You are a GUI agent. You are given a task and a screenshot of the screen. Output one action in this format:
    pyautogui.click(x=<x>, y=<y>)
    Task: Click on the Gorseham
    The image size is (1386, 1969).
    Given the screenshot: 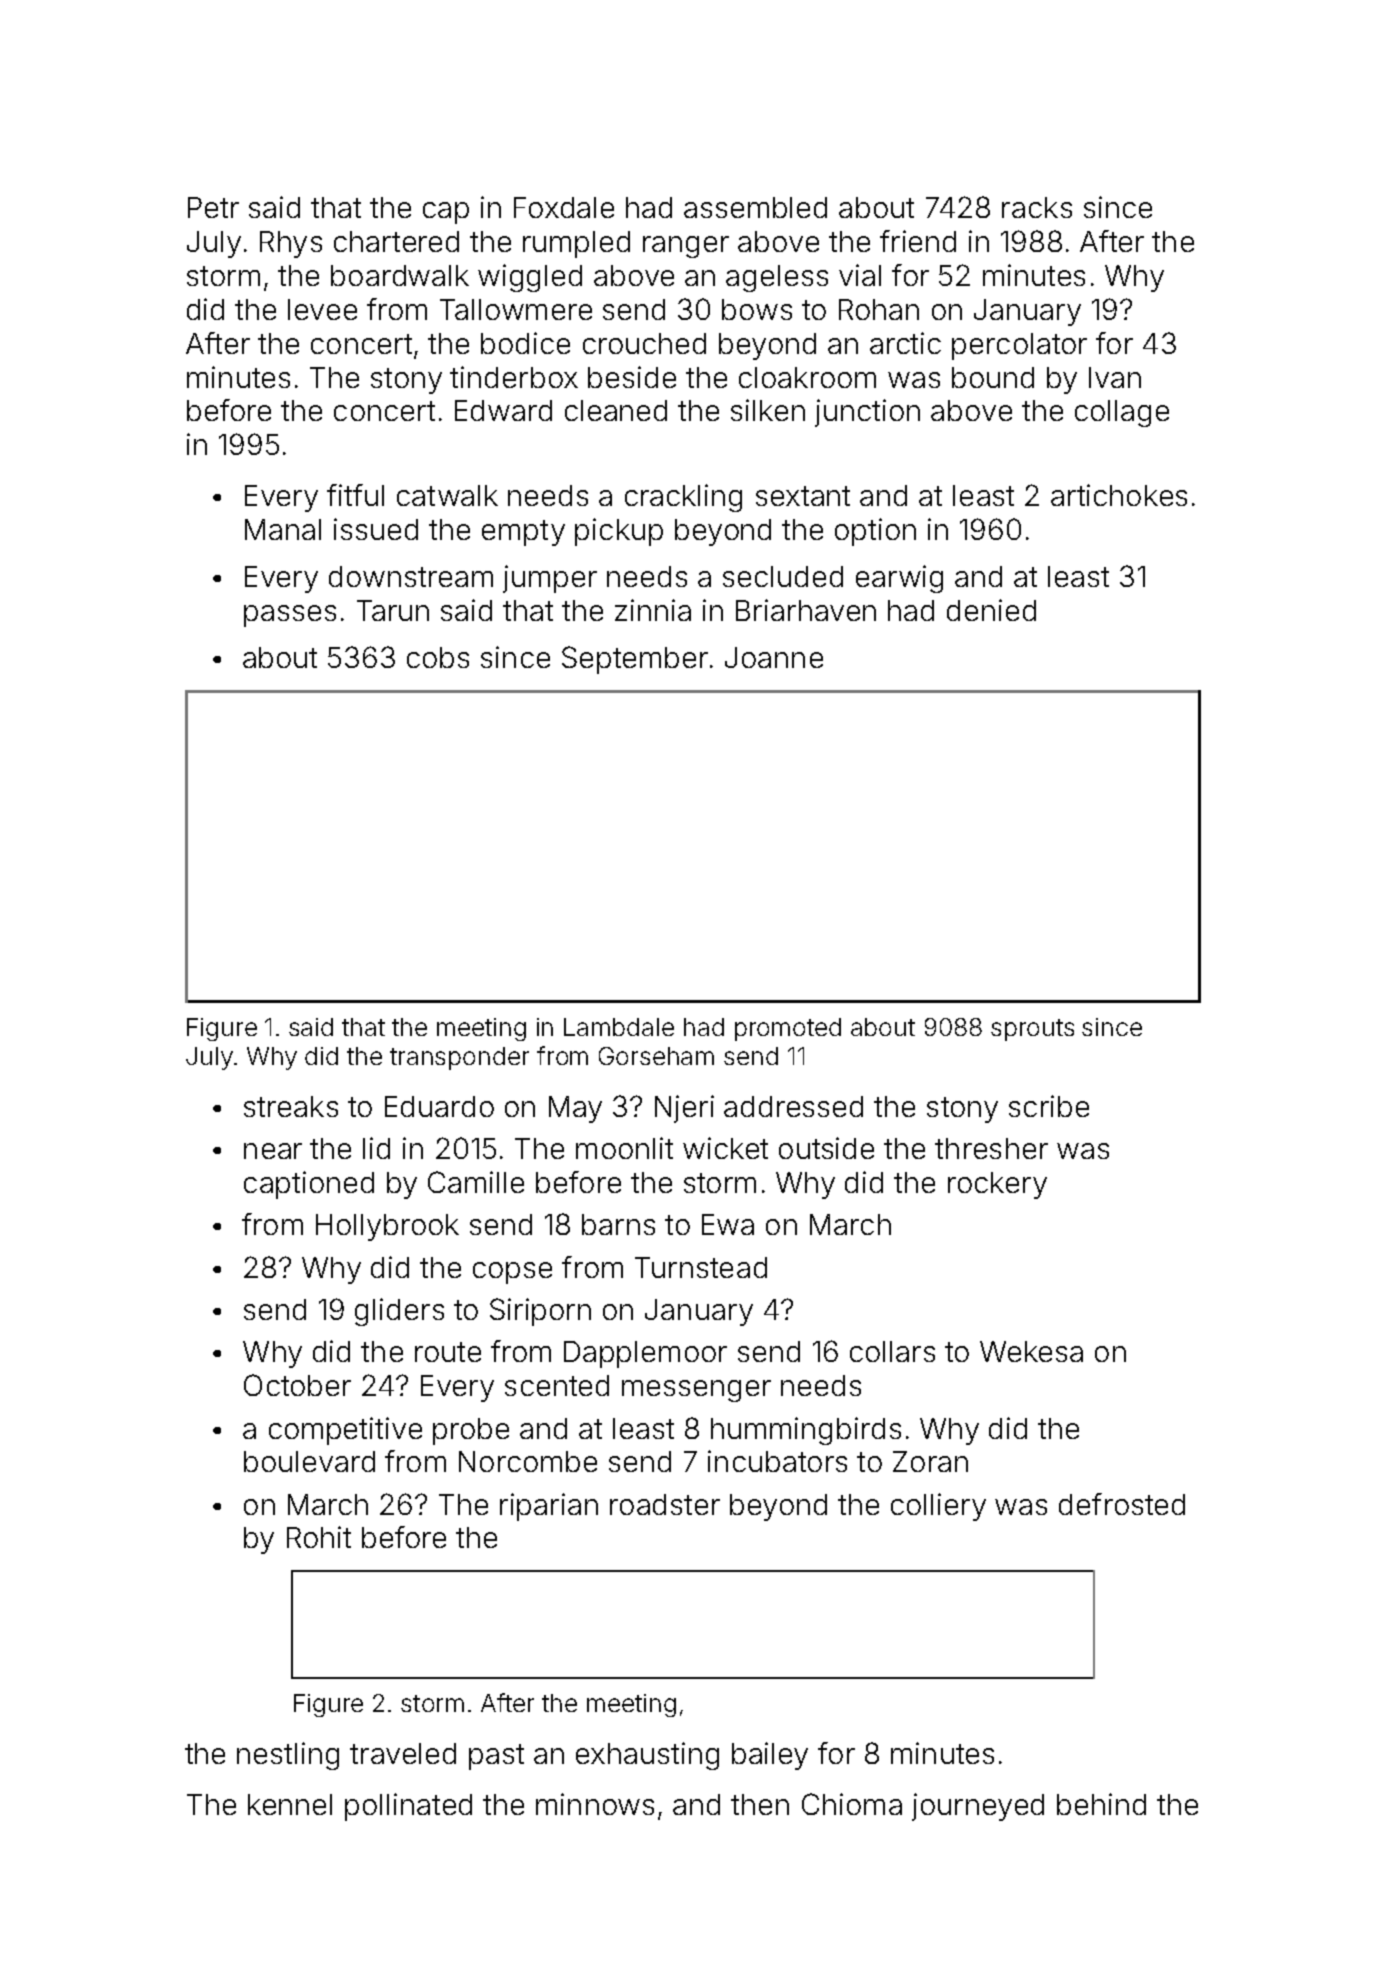 What is the action you would take?
    pyautogui.click(x=656, y=1056)
